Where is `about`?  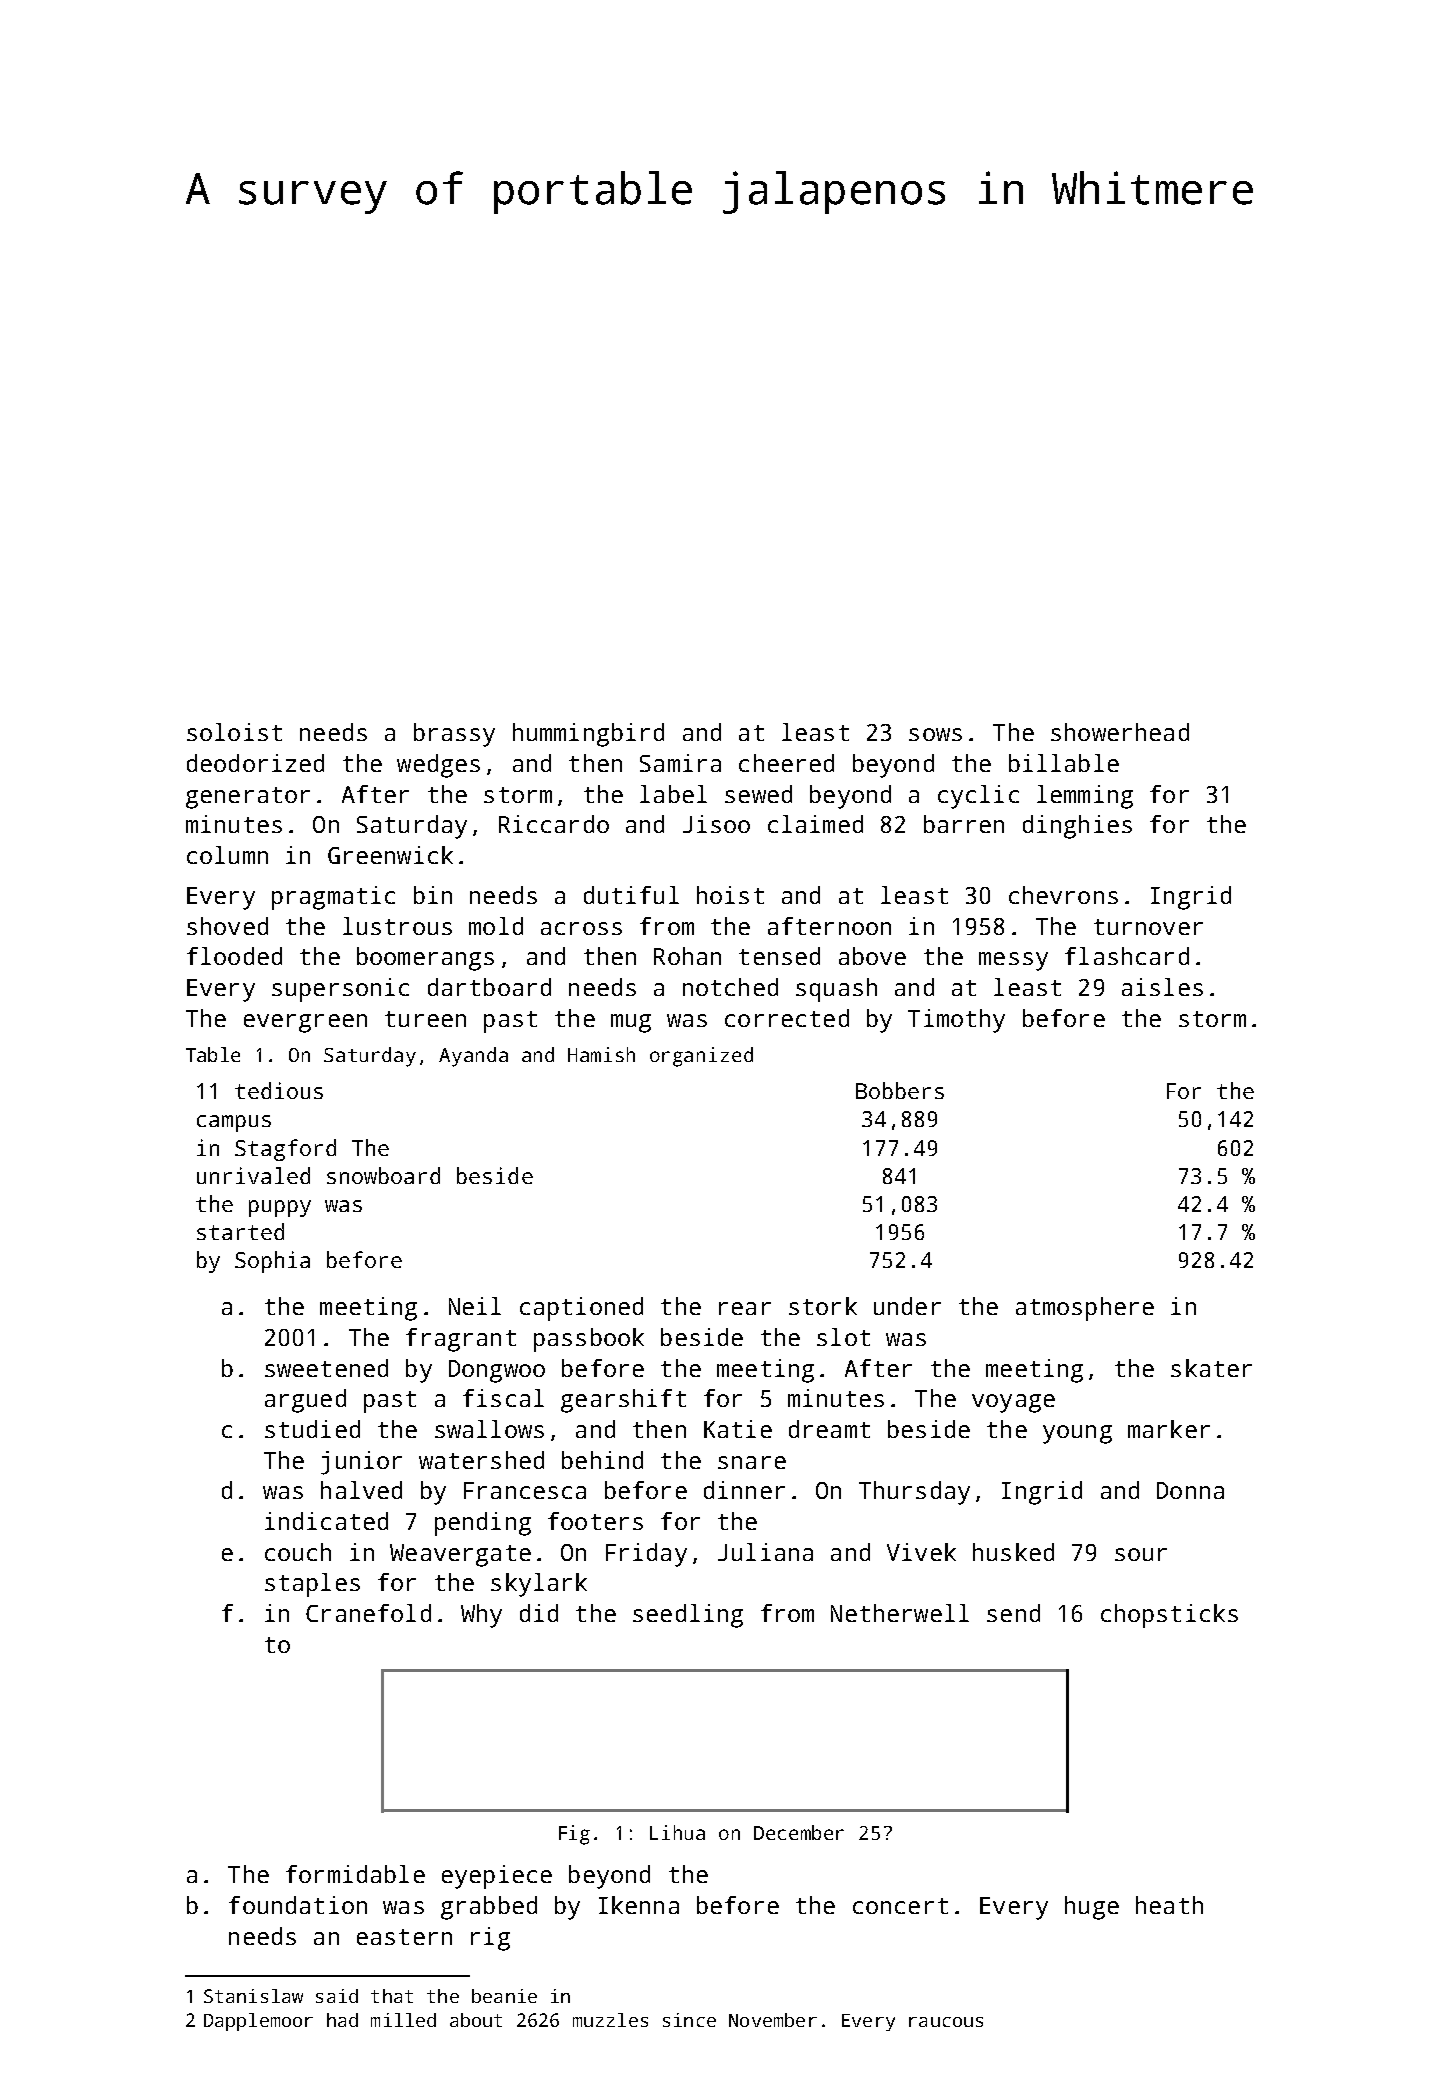
about is located at coordinates (476, 2020).
